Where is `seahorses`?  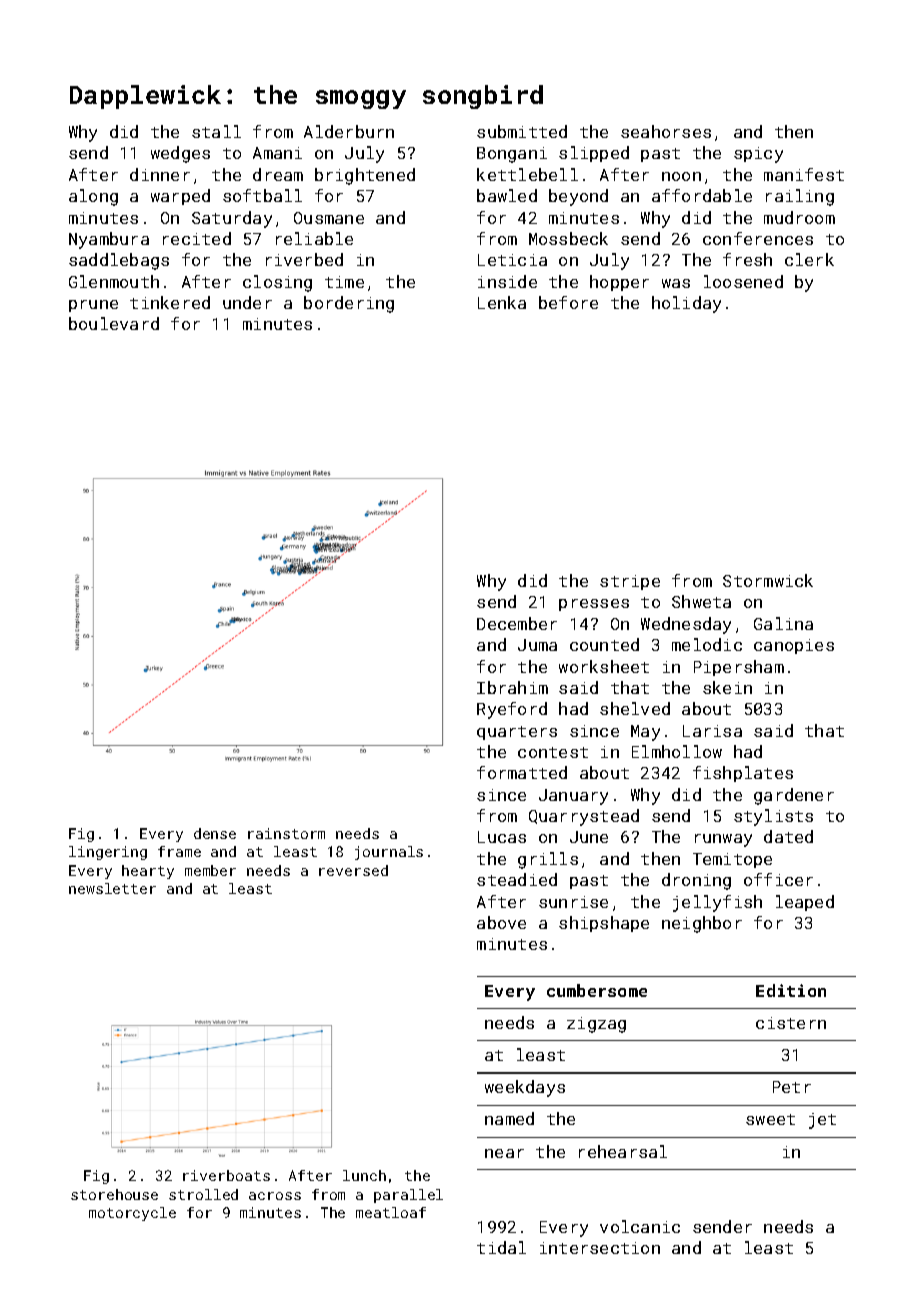 seahorses is located at coordinates (666, 131).
